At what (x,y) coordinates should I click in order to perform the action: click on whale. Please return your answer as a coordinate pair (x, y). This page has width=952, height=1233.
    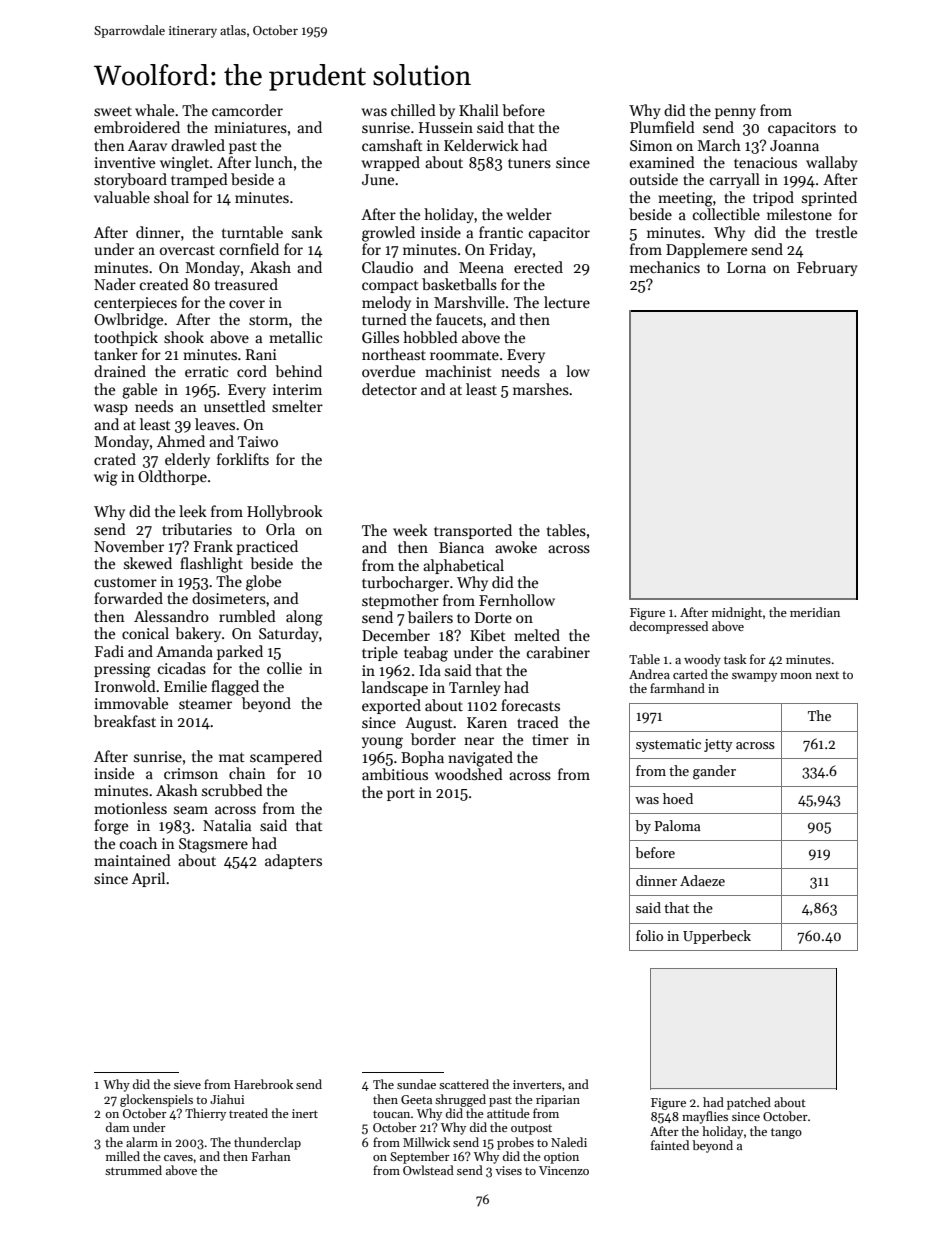
    Looking at the image, I should click on (154, 110).
